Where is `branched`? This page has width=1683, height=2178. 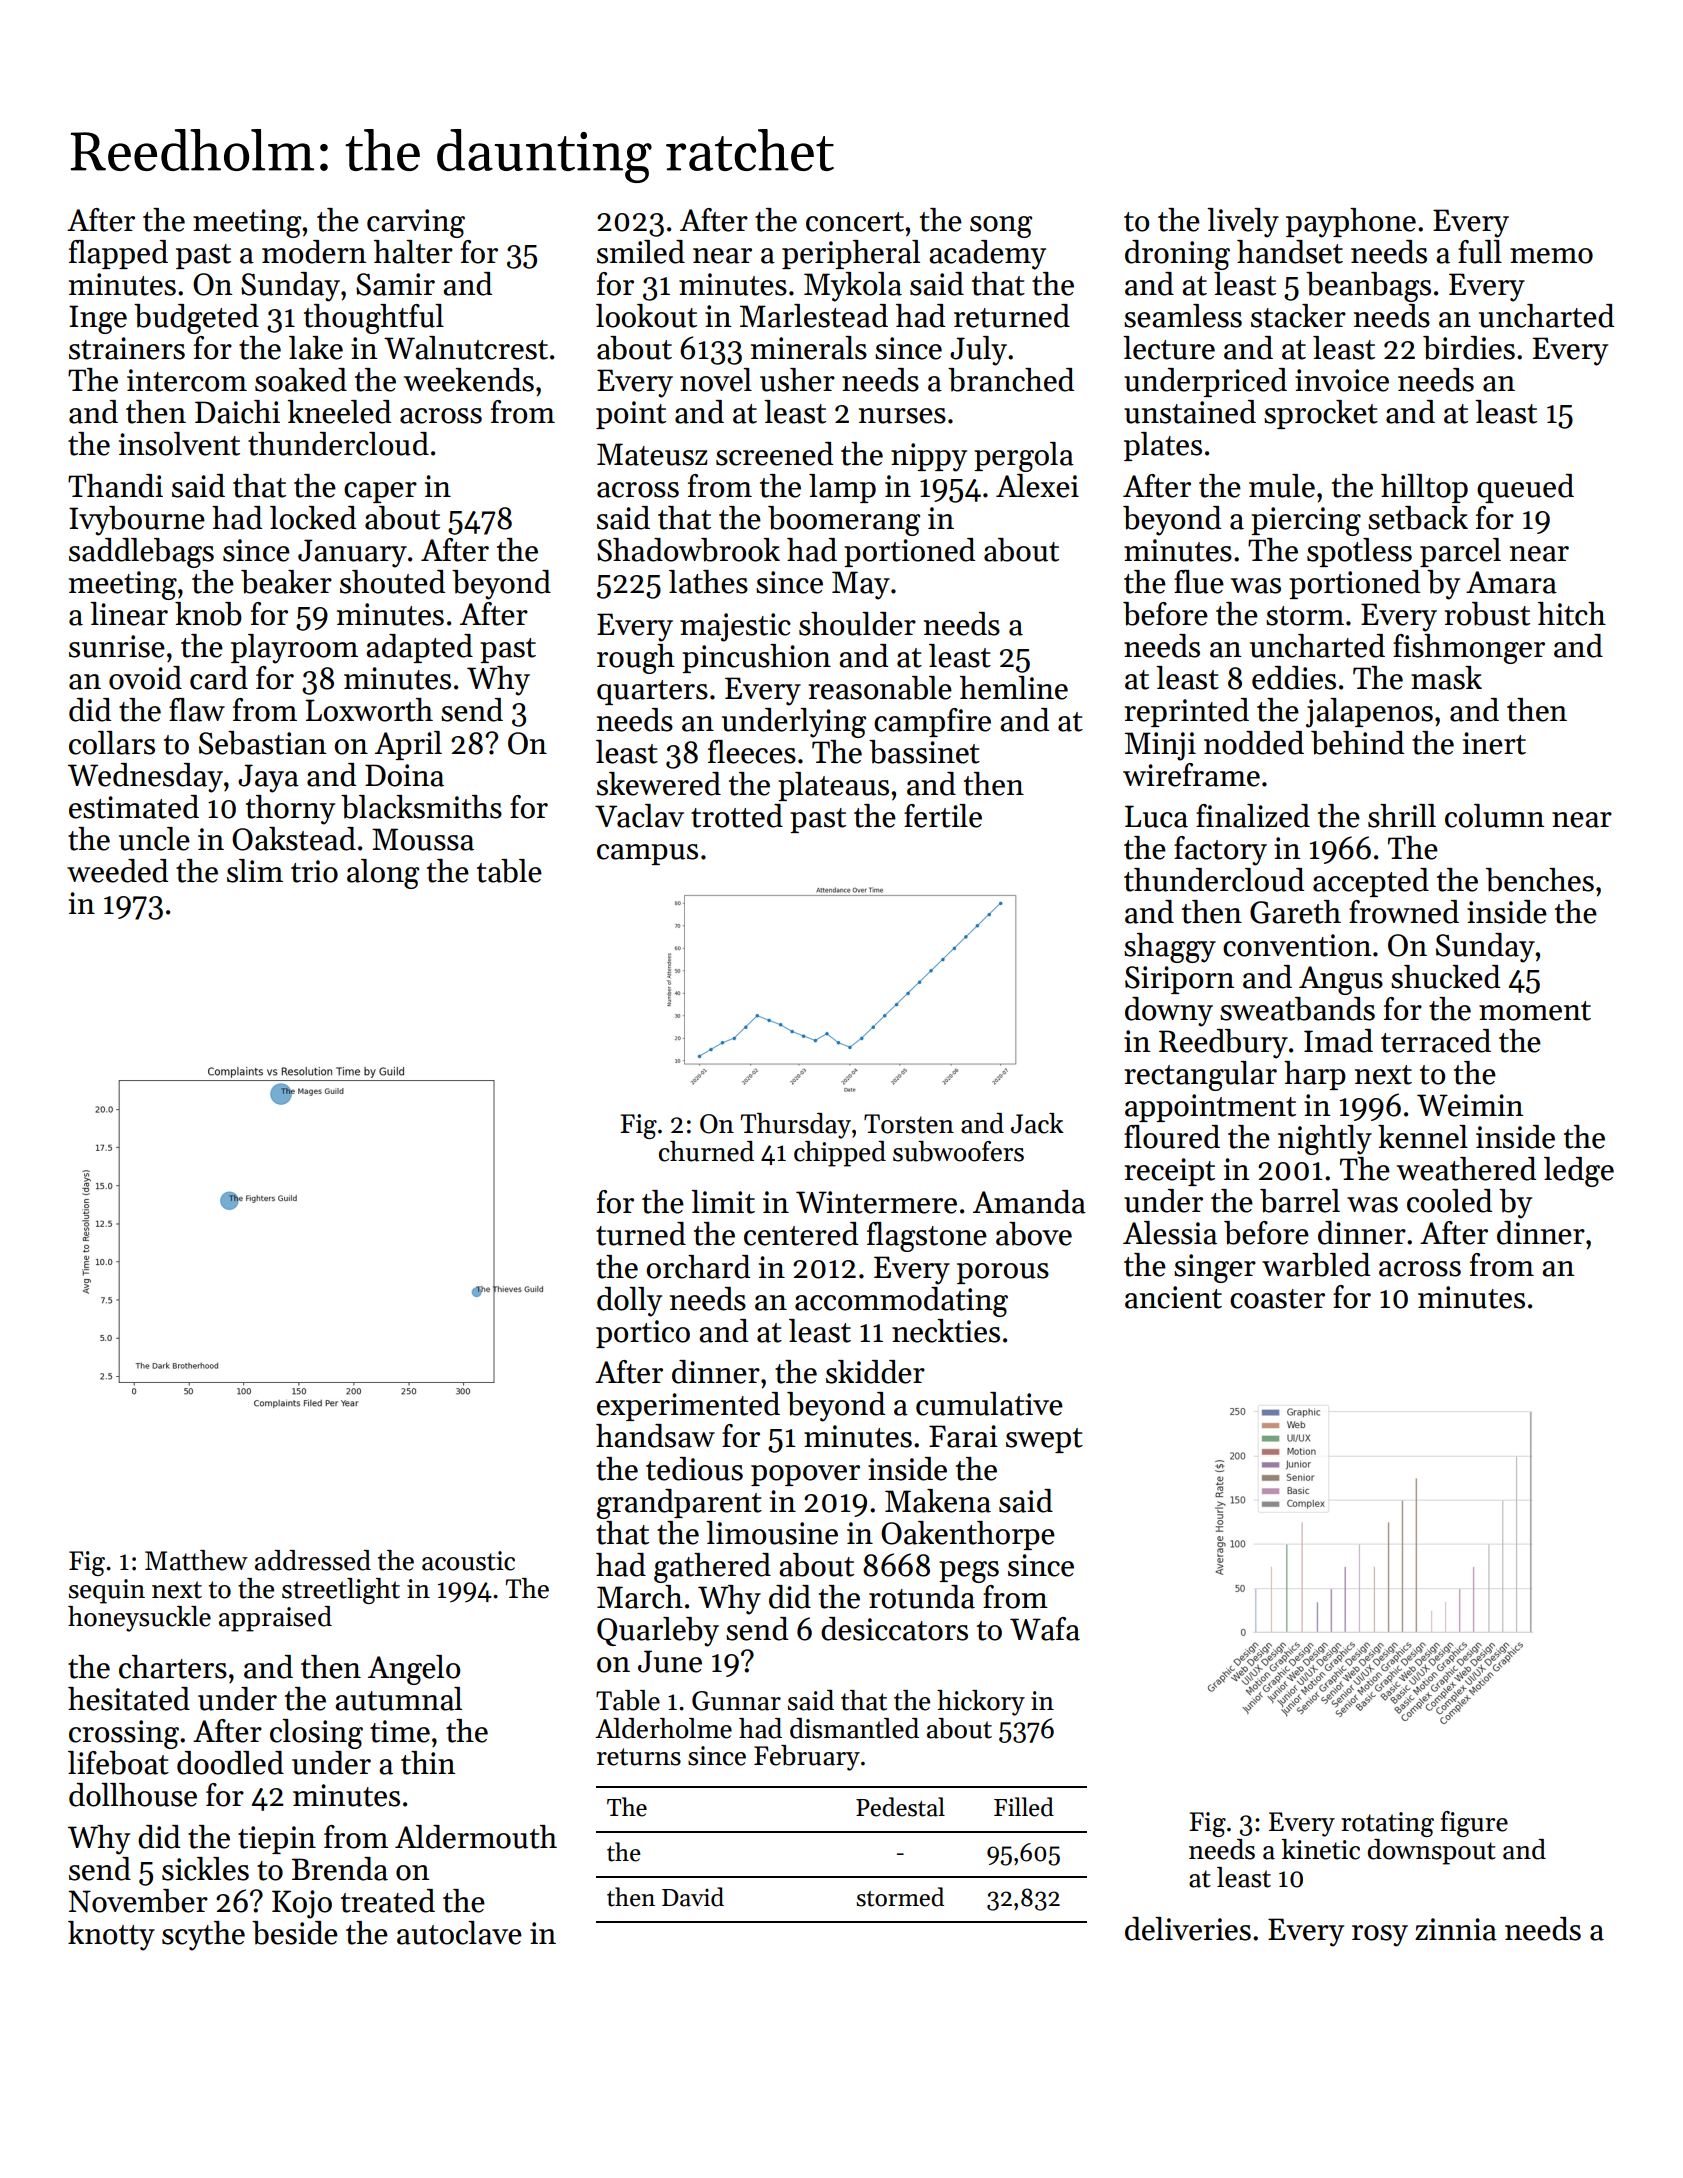 branched is located at coordinates (1011, 380).
